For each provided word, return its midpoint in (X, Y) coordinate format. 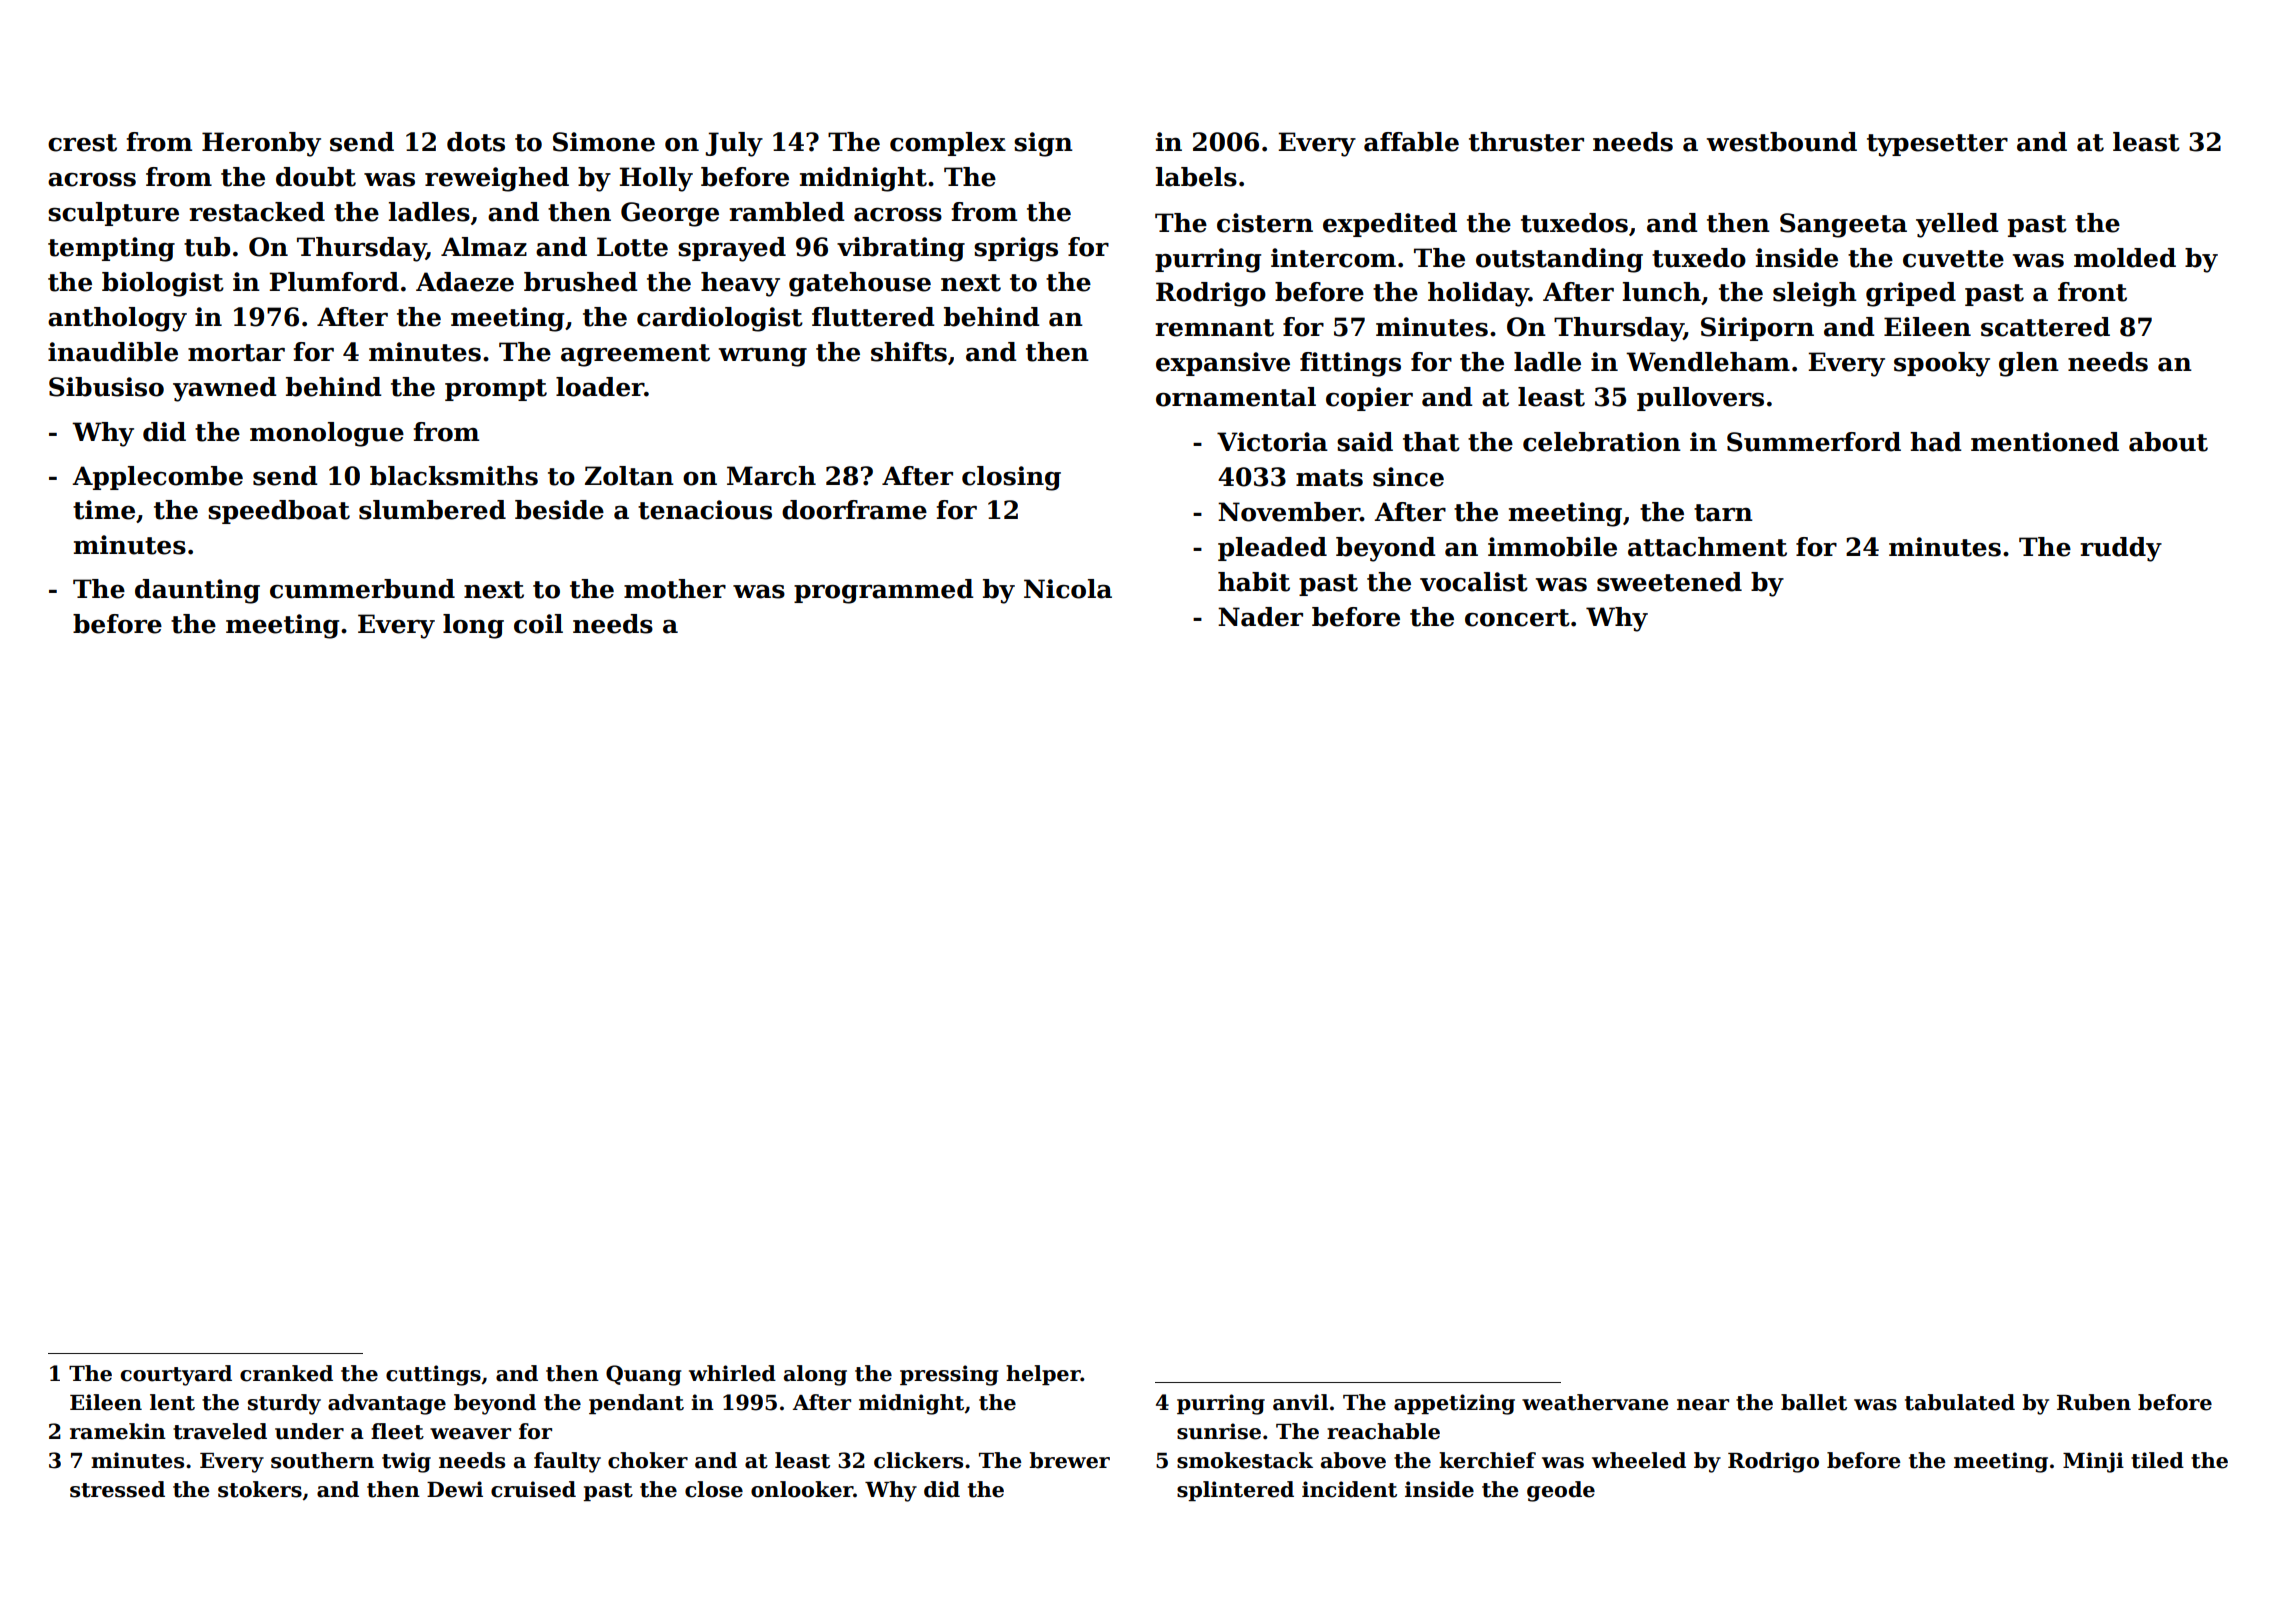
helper (1043, 1375)
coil (538, 624)
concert (1517, 618)
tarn (1723, 513)
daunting (197, 591)
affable (1411, 142)
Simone (604, 142)
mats (1329, 478)
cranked (286, 1373)
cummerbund (362, 589)
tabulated (1960, 1402)
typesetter (1937, 145)
